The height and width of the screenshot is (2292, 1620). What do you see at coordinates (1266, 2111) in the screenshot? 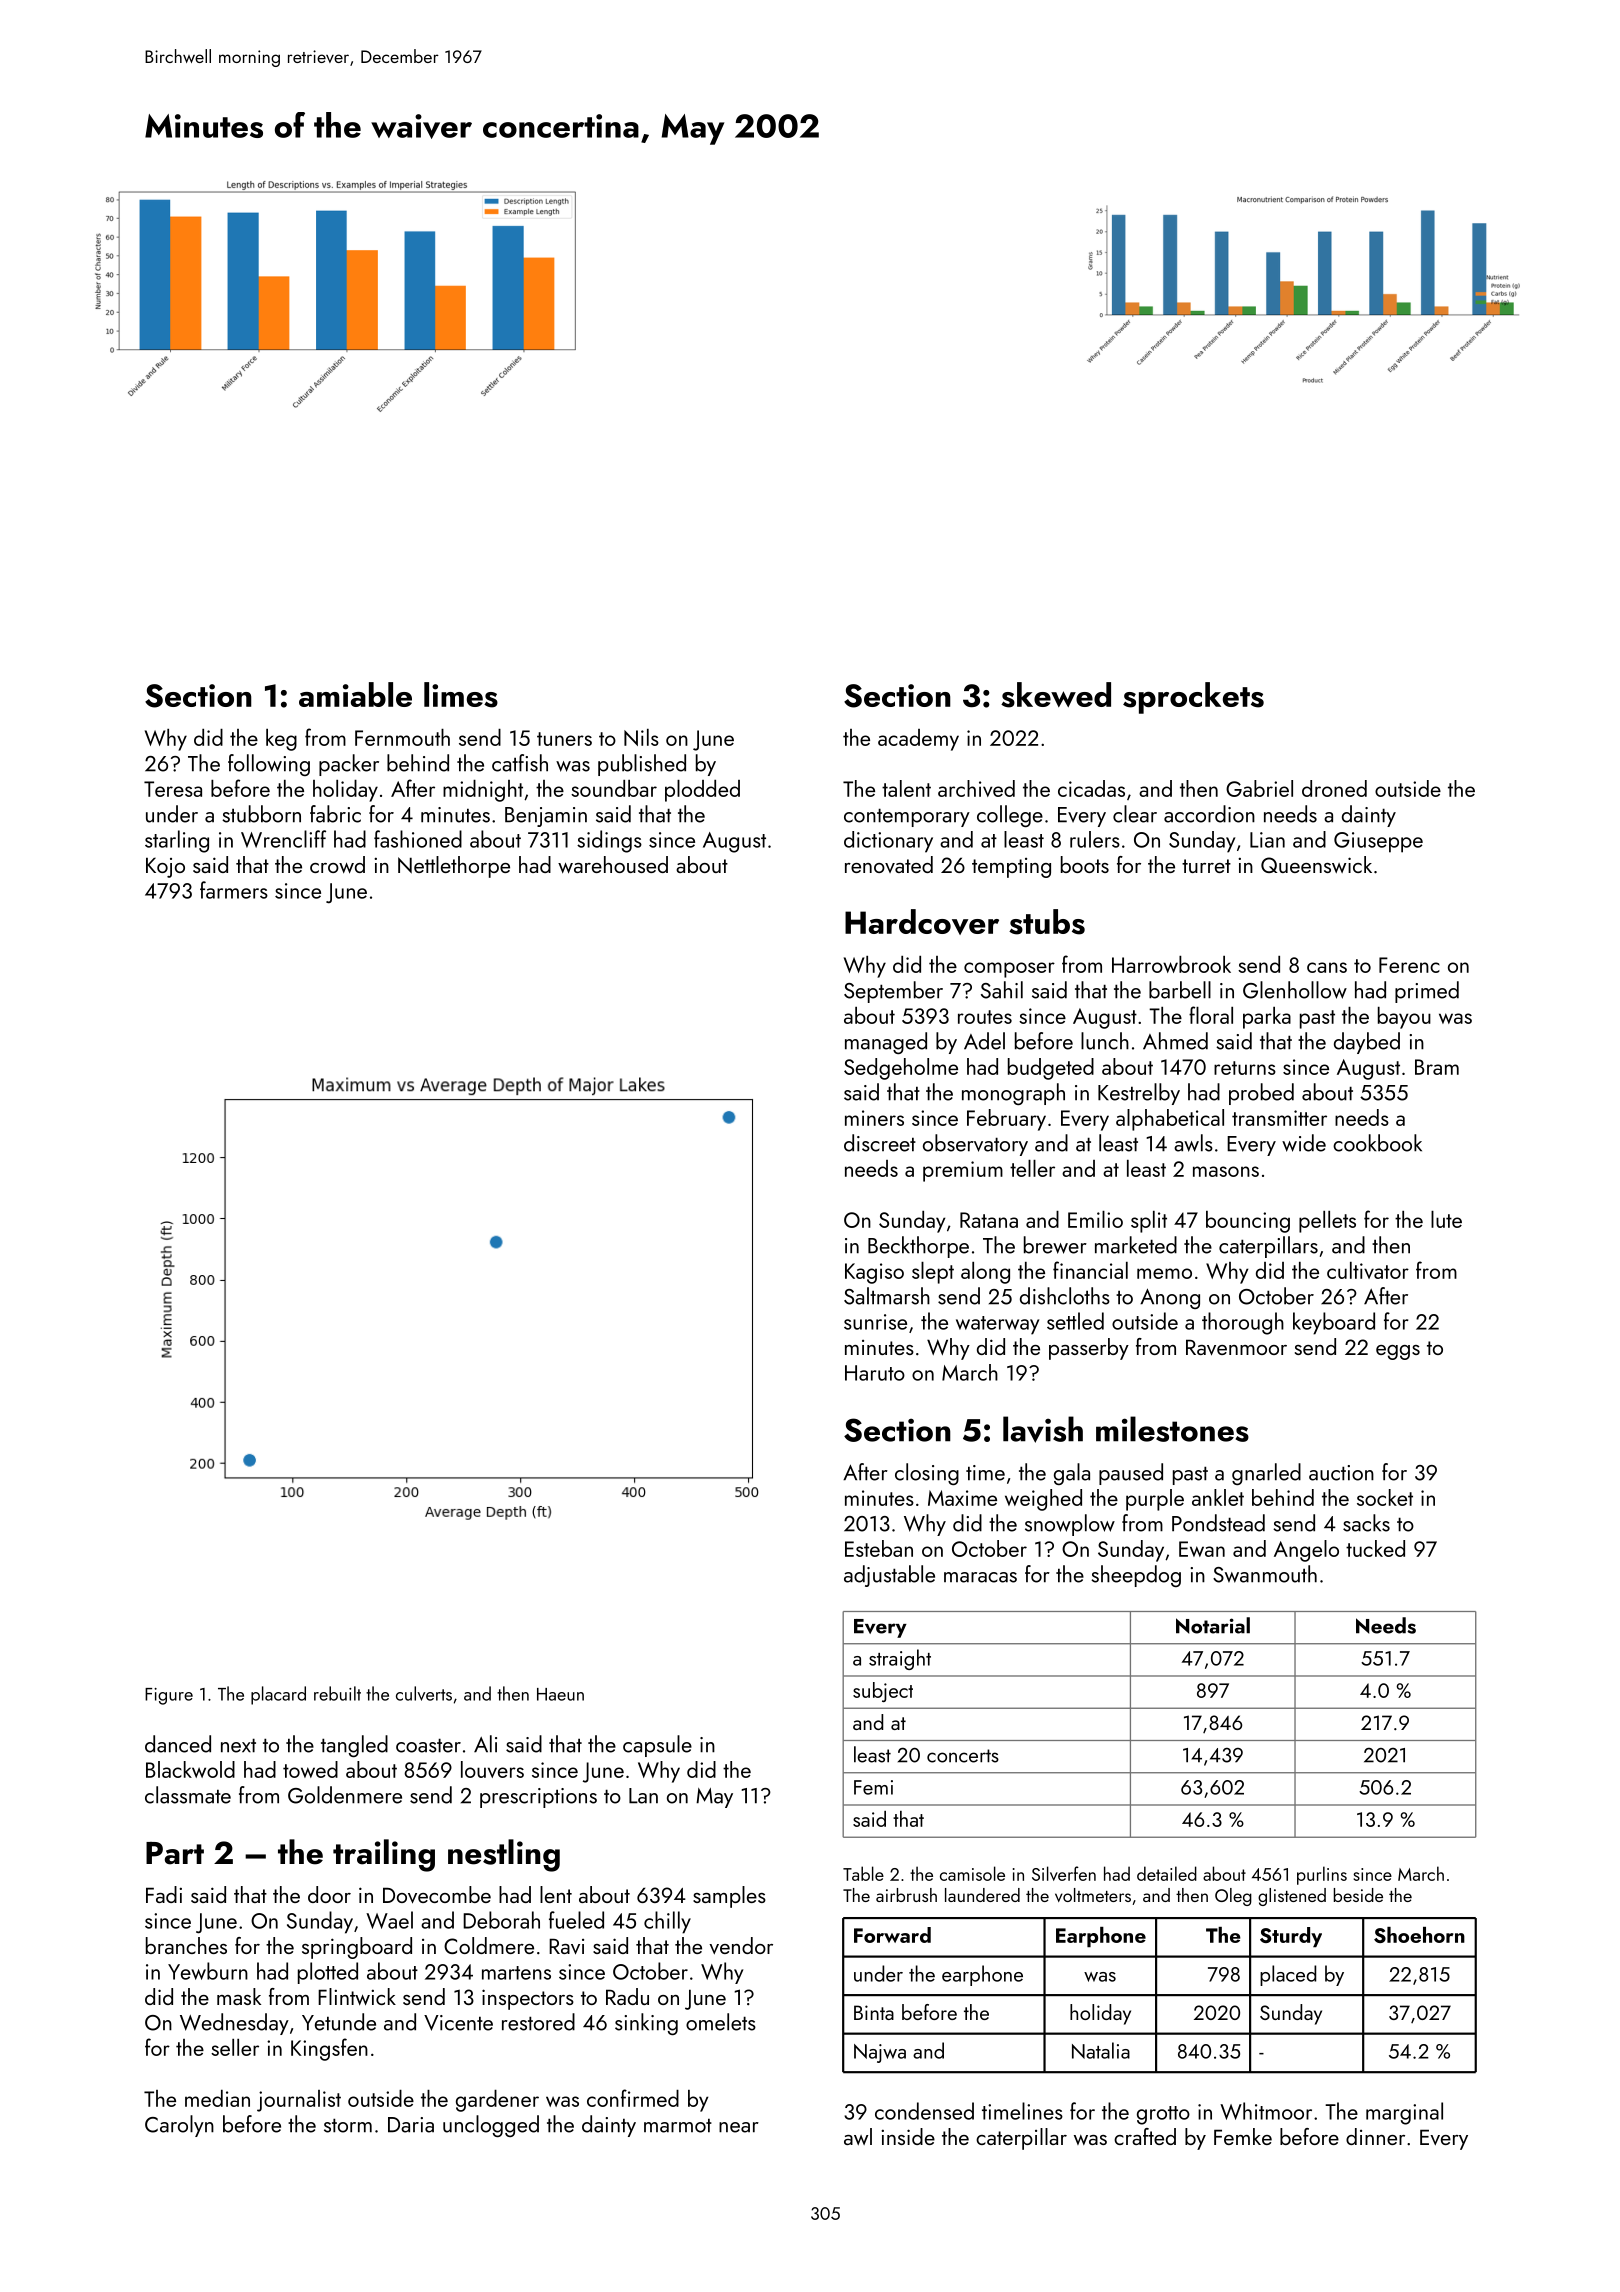
I see `Whitmoor` at bounding box center [1266, 2111].
